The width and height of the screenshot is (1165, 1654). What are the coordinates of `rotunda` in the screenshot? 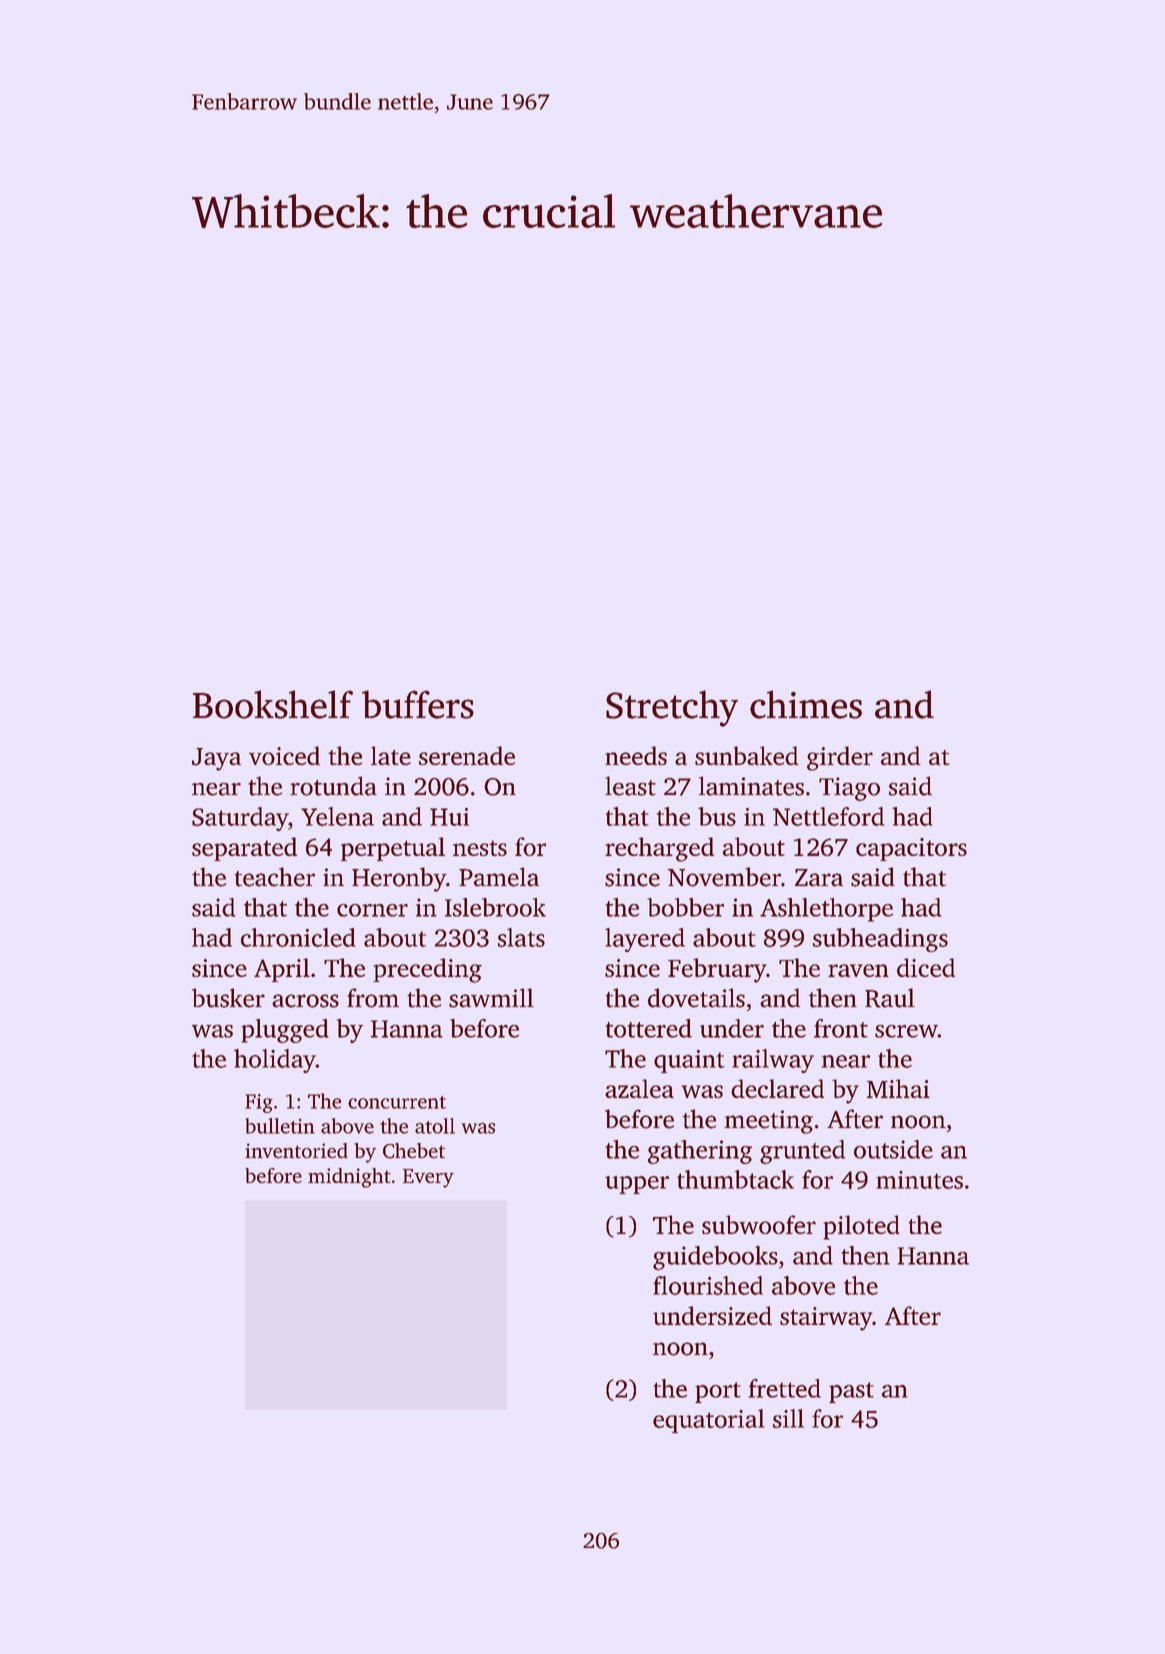 It's located at (333, 786).
